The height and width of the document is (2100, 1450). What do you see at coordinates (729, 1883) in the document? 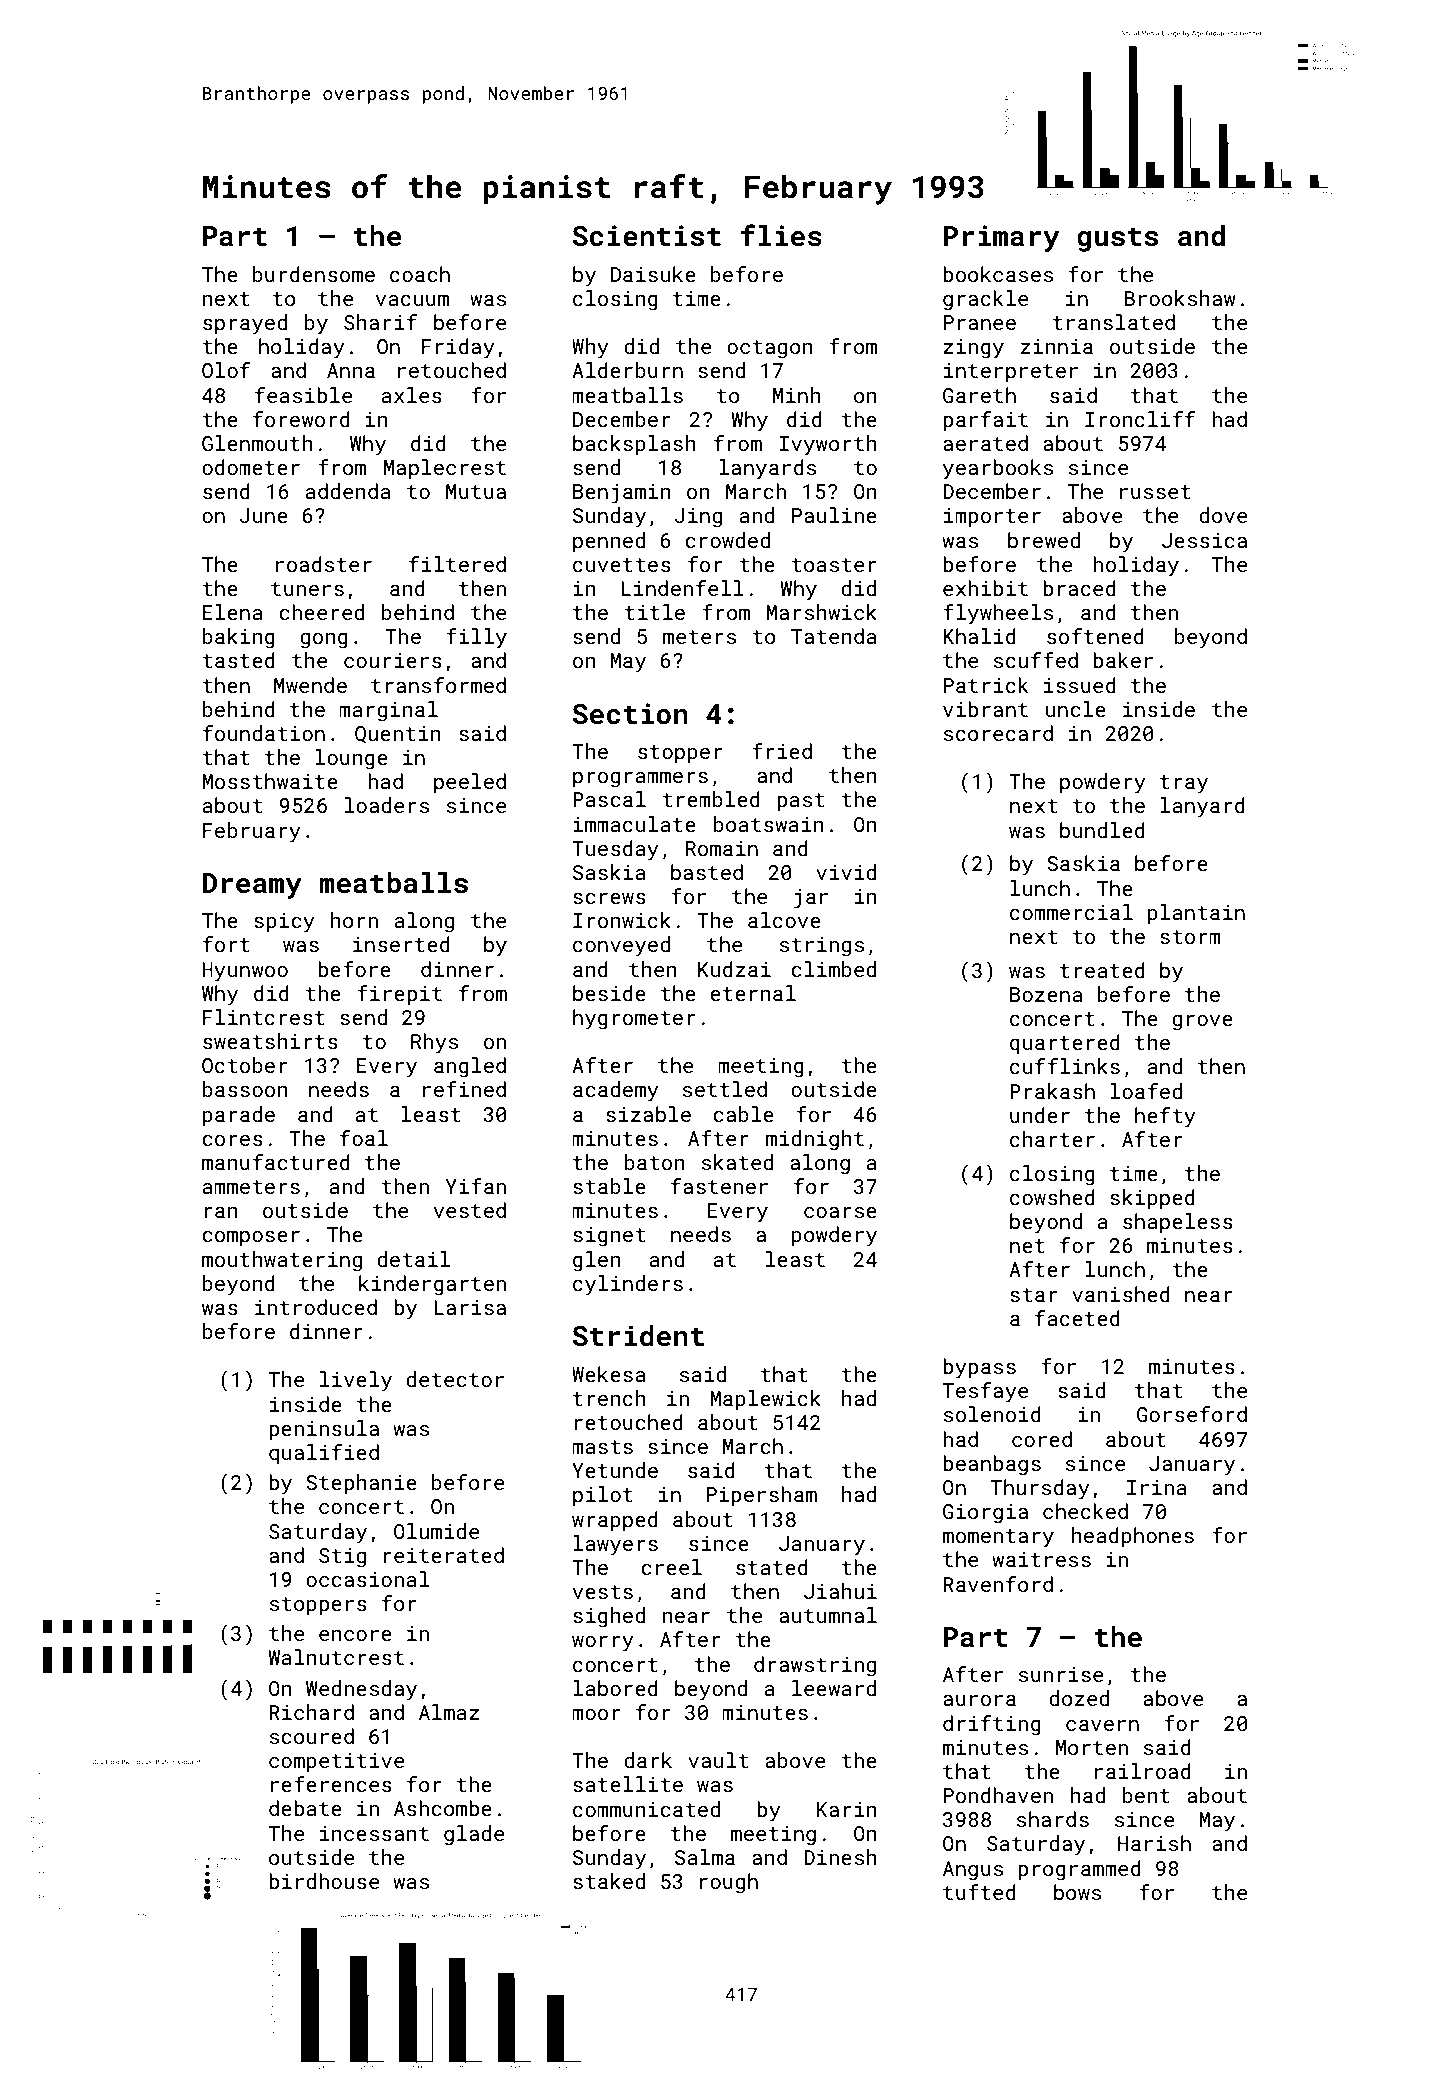
I see `rough` at bounding box center [729, 1883].
